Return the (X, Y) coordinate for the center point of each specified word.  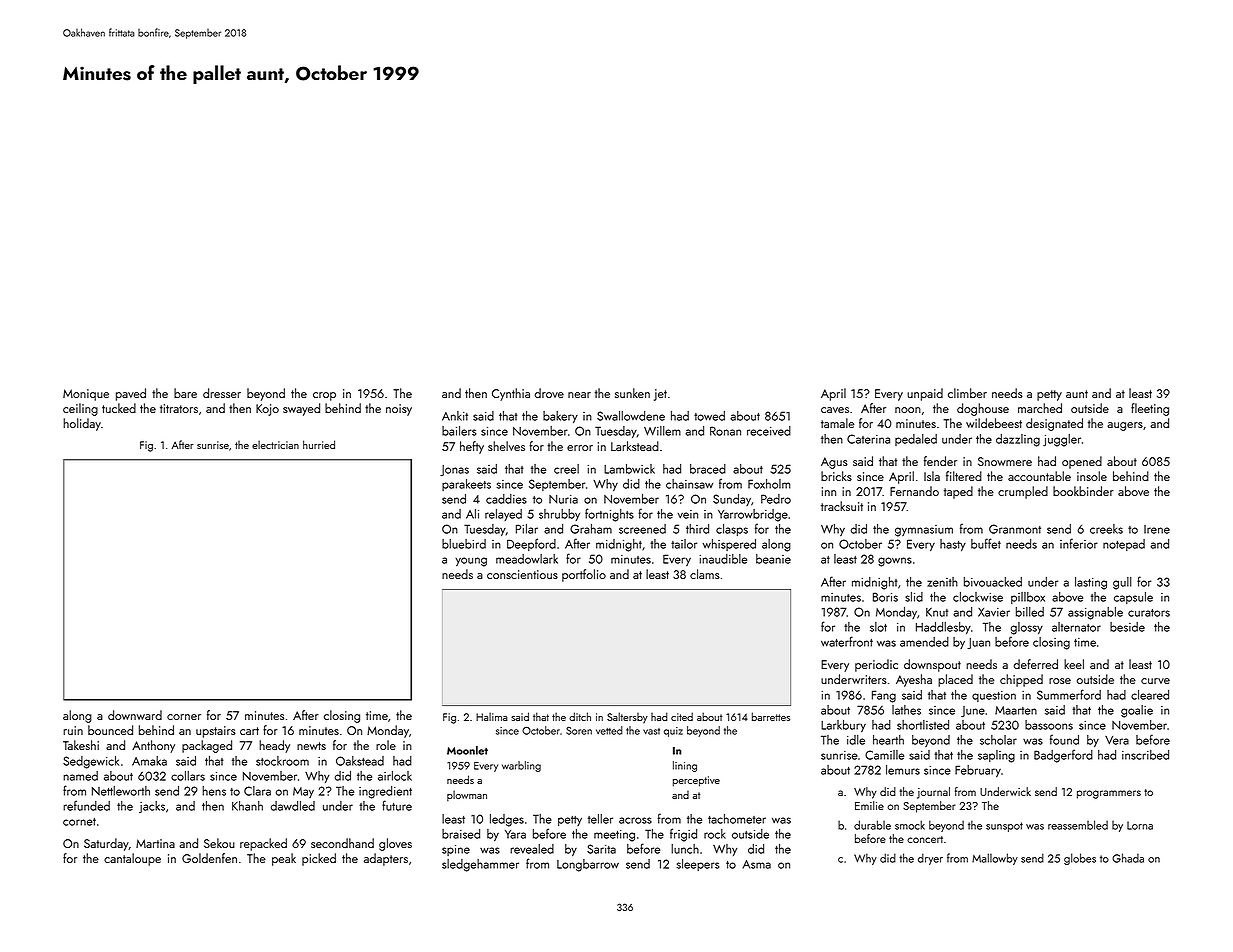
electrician (275, 444)
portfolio (584, 575)
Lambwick (629, 469)
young (471, 562)
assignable (1095, 613)
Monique (86, 395)
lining (685, 766)
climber (967, 393)
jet (660, 395)
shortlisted (923, 725)
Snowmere (1005, 461)
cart (249, 731)
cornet (79, 822)
